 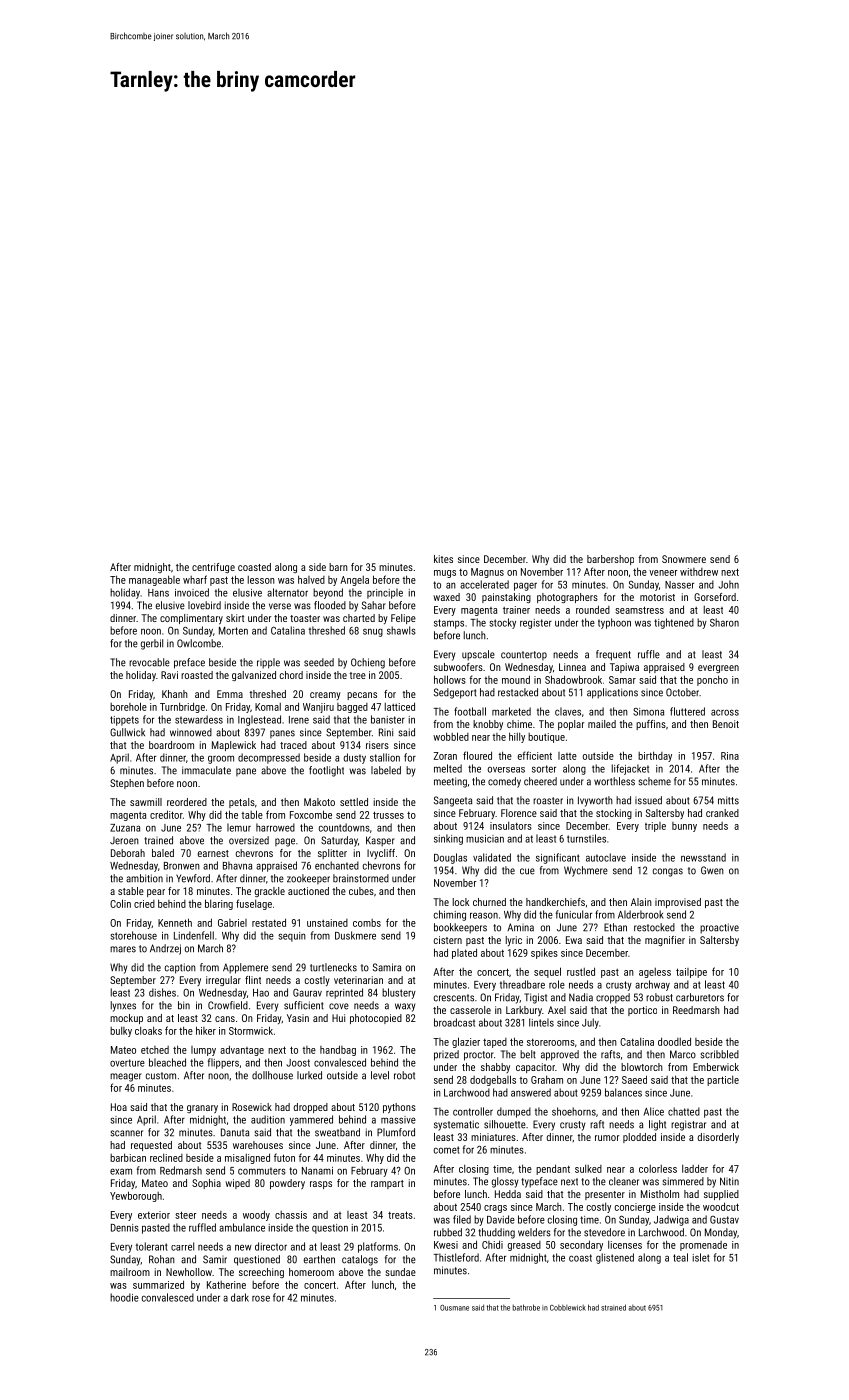 I want to click on plated, so click(x=464, y=953).
